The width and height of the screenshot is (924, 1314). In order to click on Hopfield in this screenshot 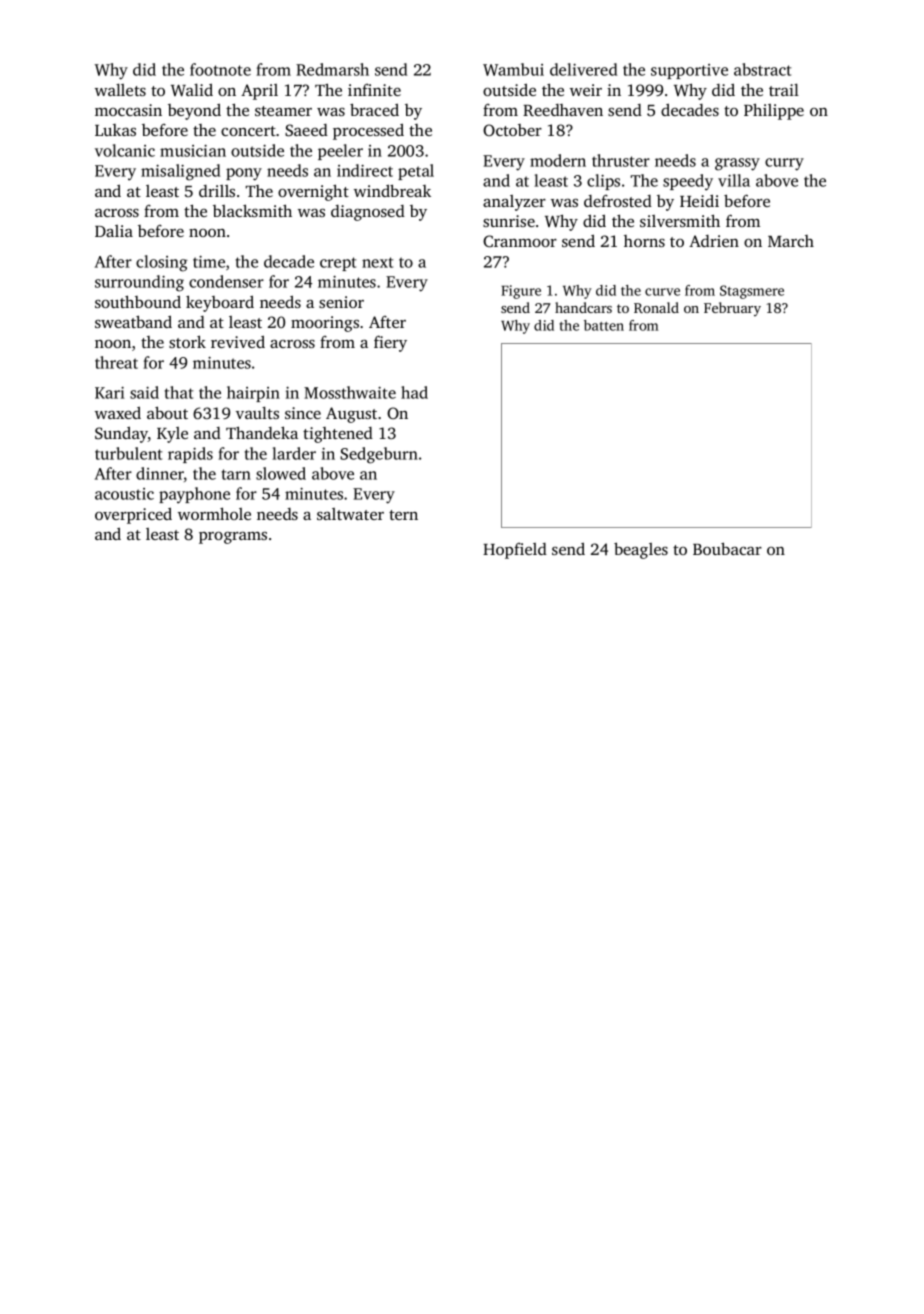, I will do `click(515, 551)`.
